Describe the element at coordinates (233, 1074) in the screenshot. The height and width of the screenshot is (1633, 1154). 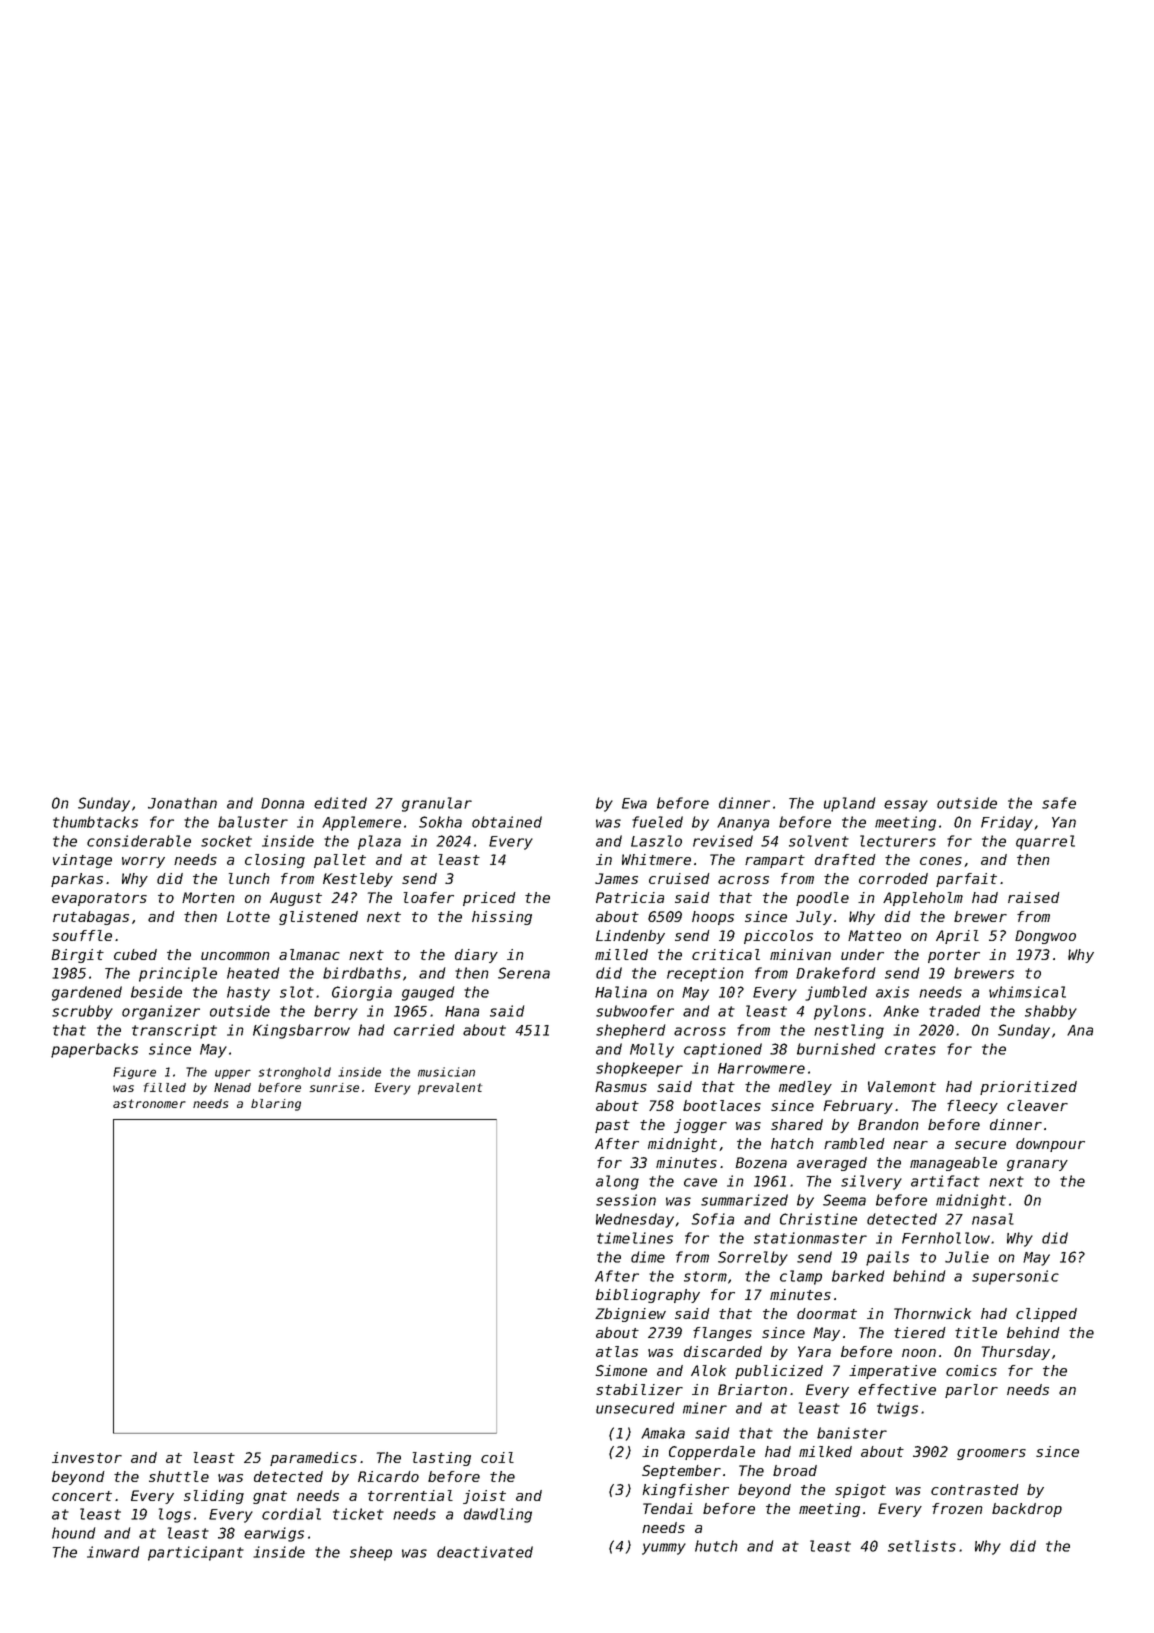
I see `upper` at that location.
